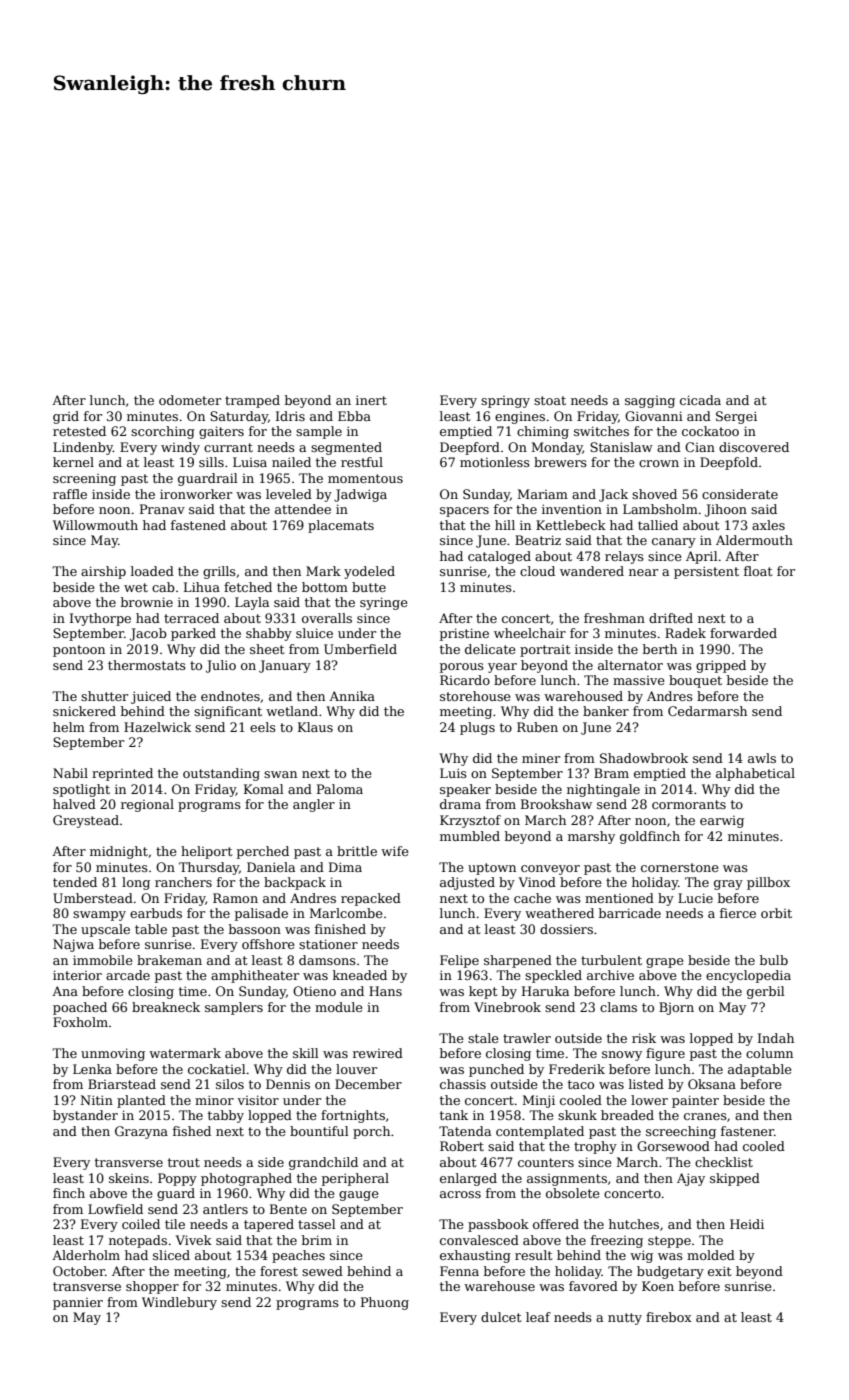  I want to click on nailed, so click(291, 462).
